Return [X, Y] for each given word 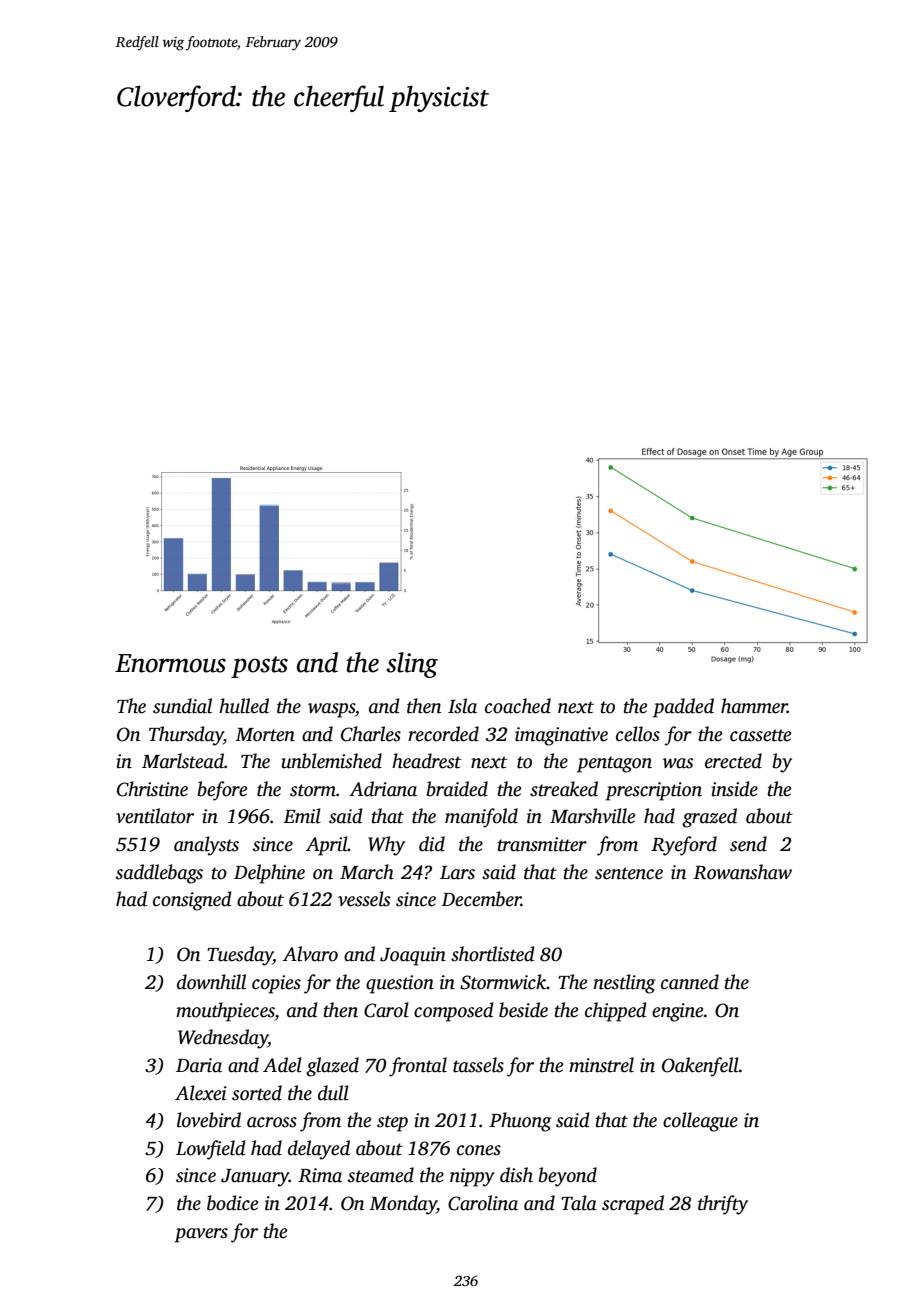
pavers [201, 1235]
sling [412, 665]
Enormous [170, 663]
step [392, 1123]
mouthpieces [225, 1012]
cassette [760, 735]
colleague [700, 1122]
